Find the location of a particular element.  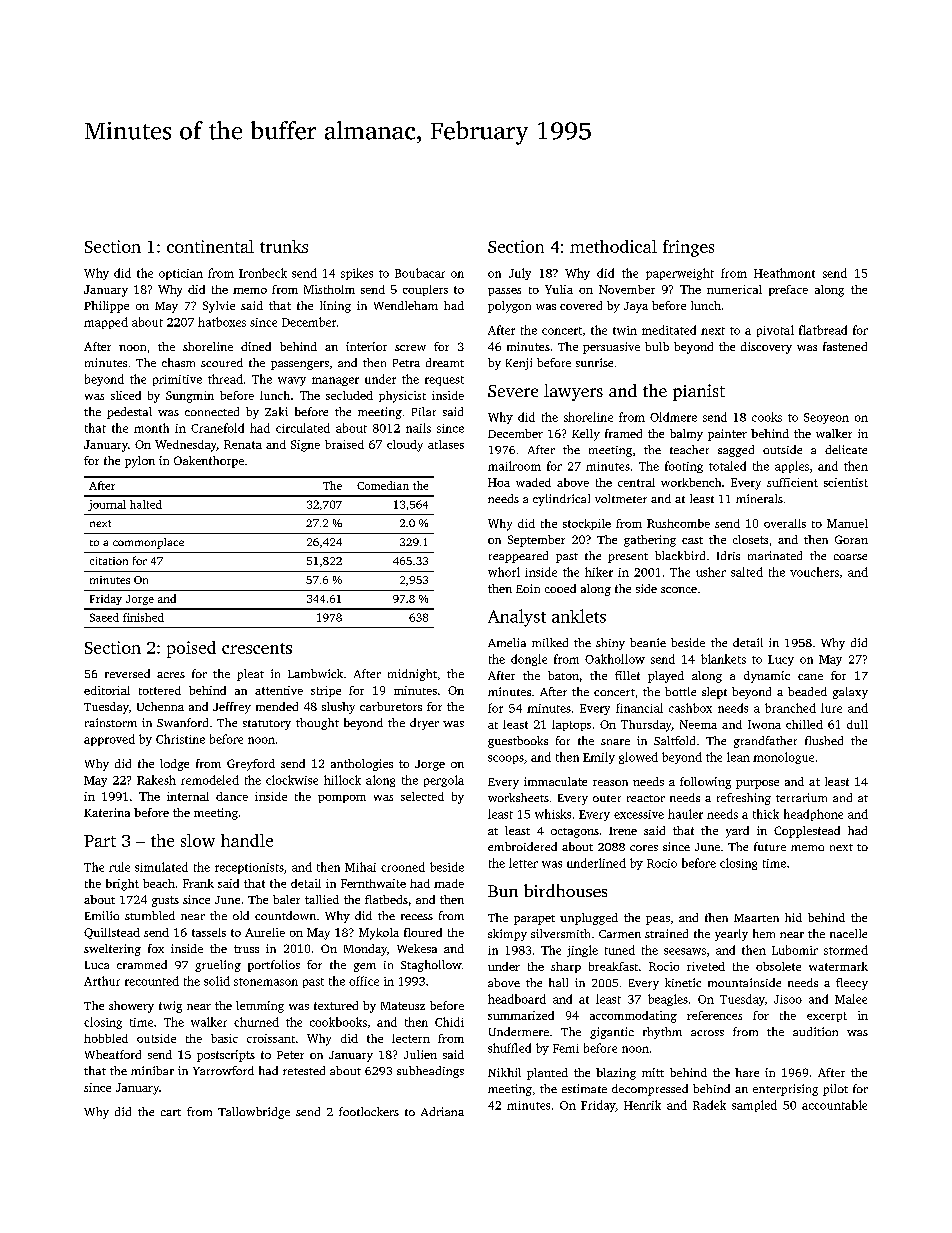

atlases is located at coordinates (446, 444).
